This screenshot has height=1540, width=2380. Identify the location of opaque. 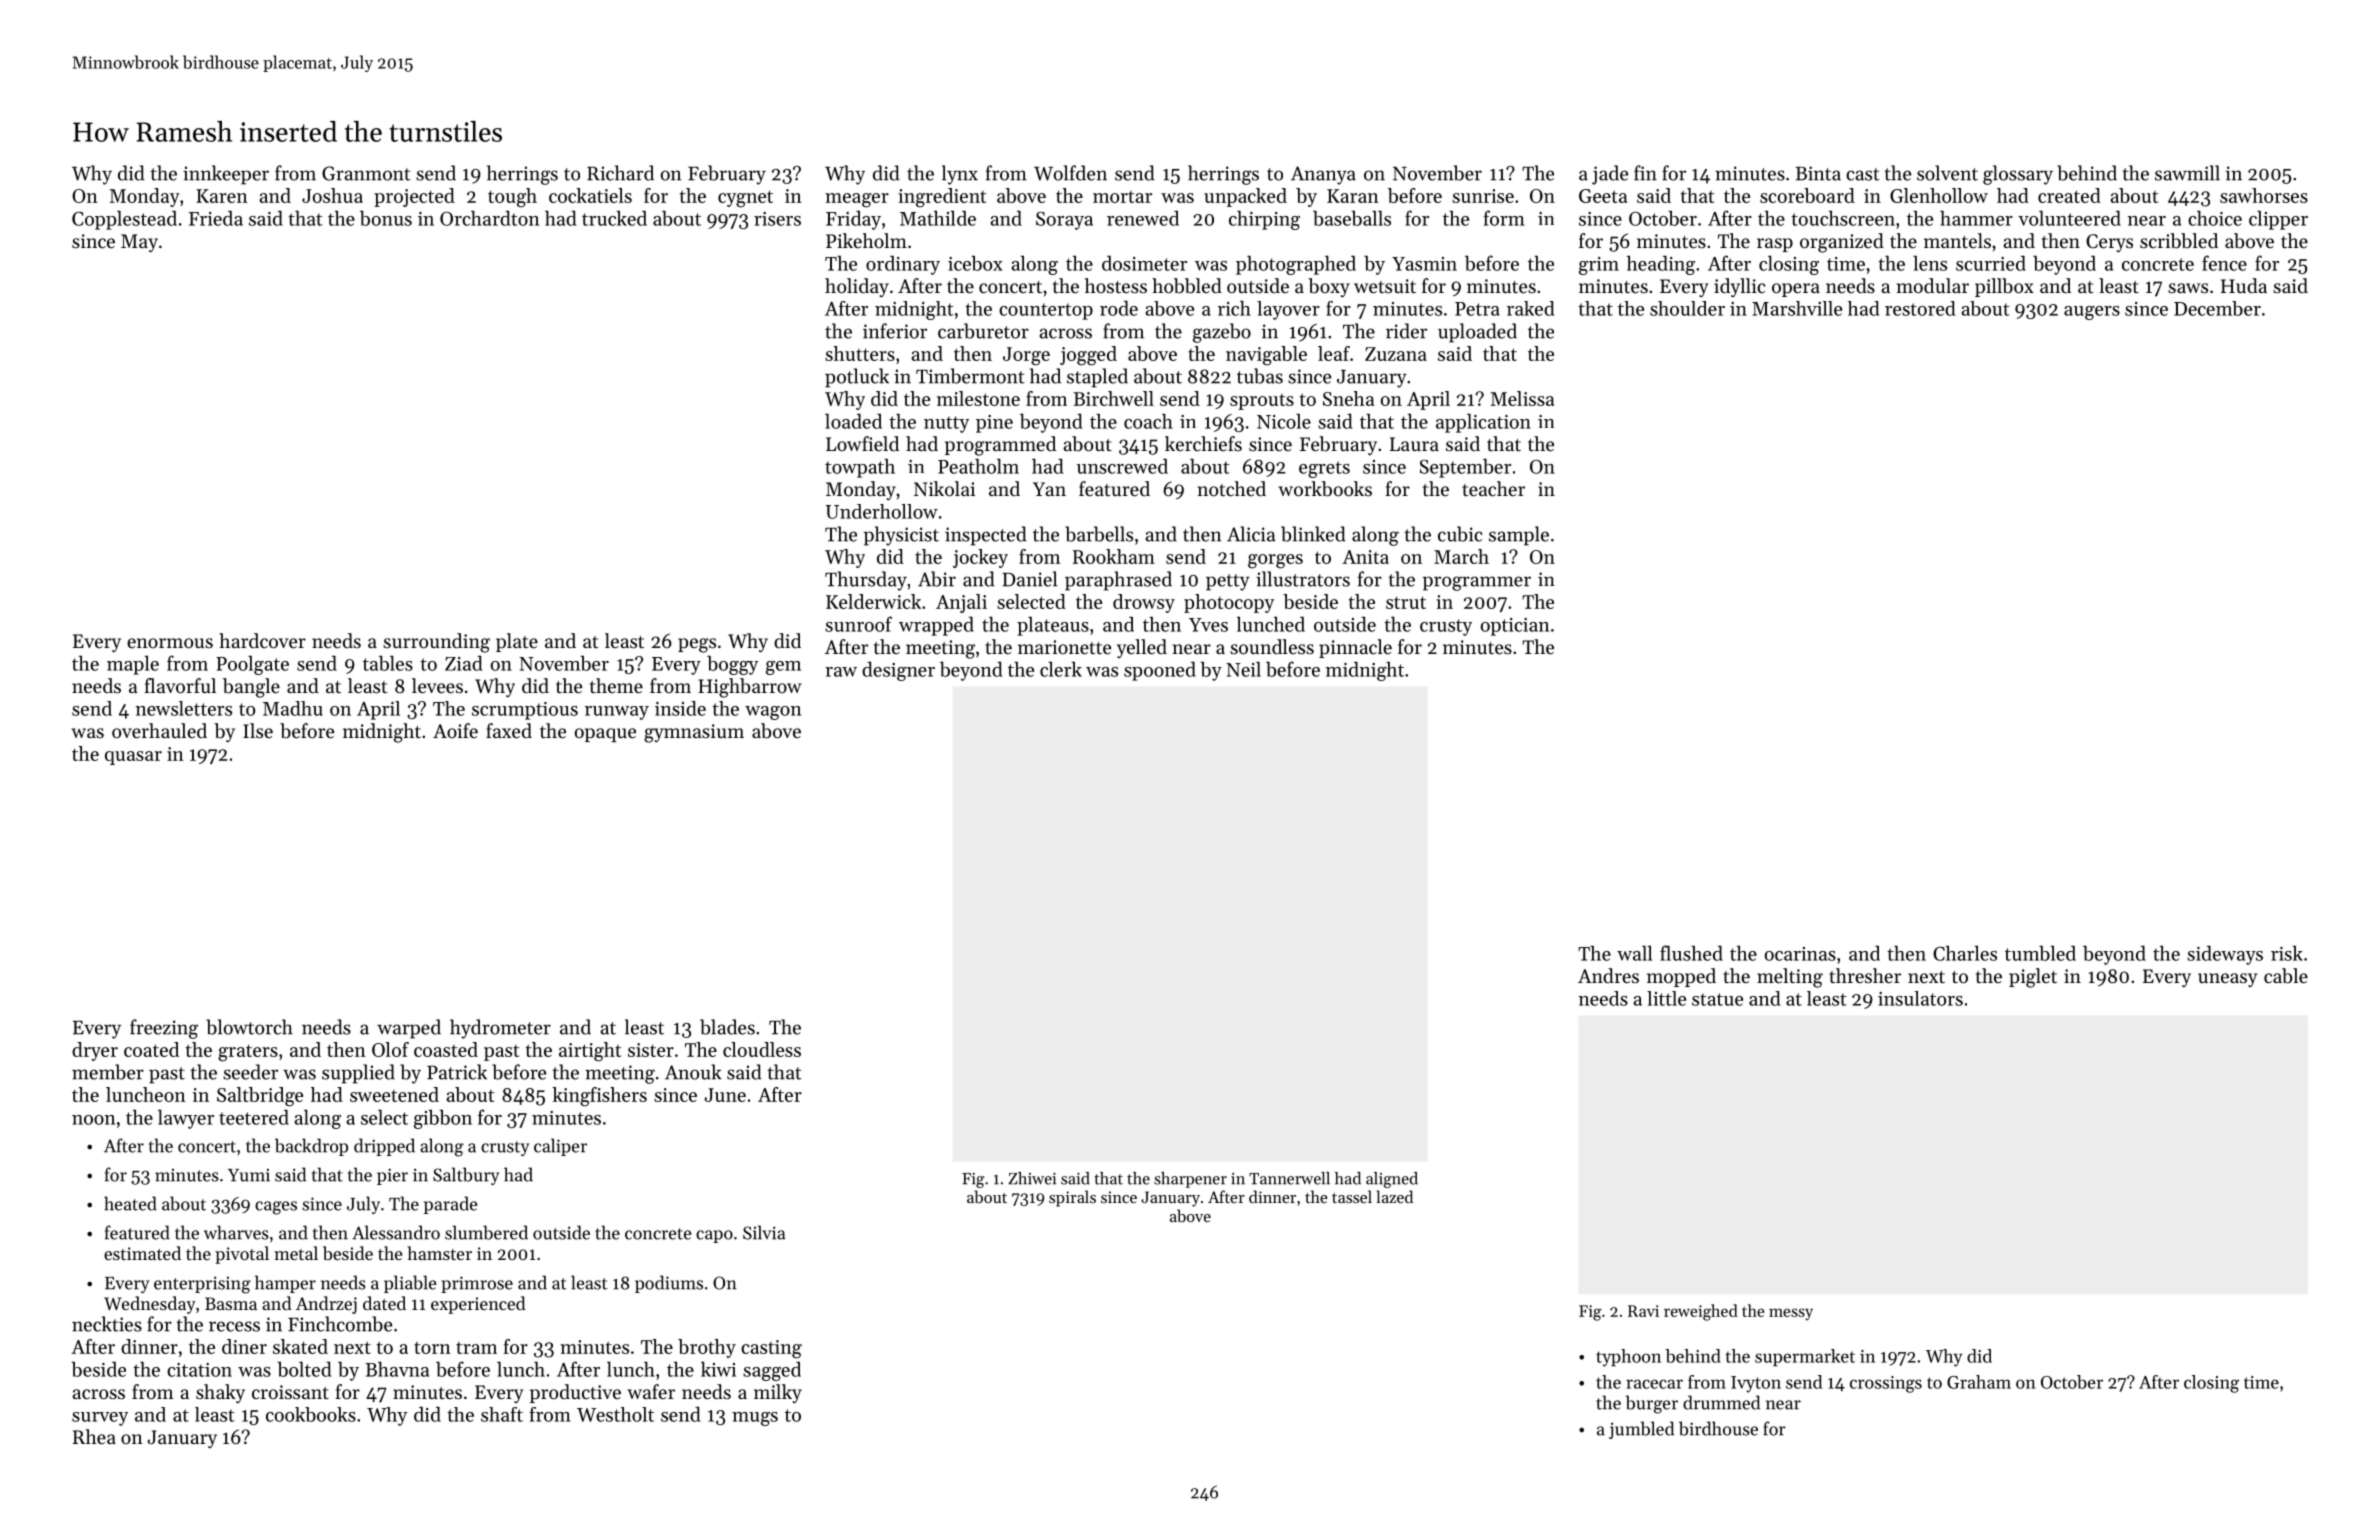
(605, 735).
